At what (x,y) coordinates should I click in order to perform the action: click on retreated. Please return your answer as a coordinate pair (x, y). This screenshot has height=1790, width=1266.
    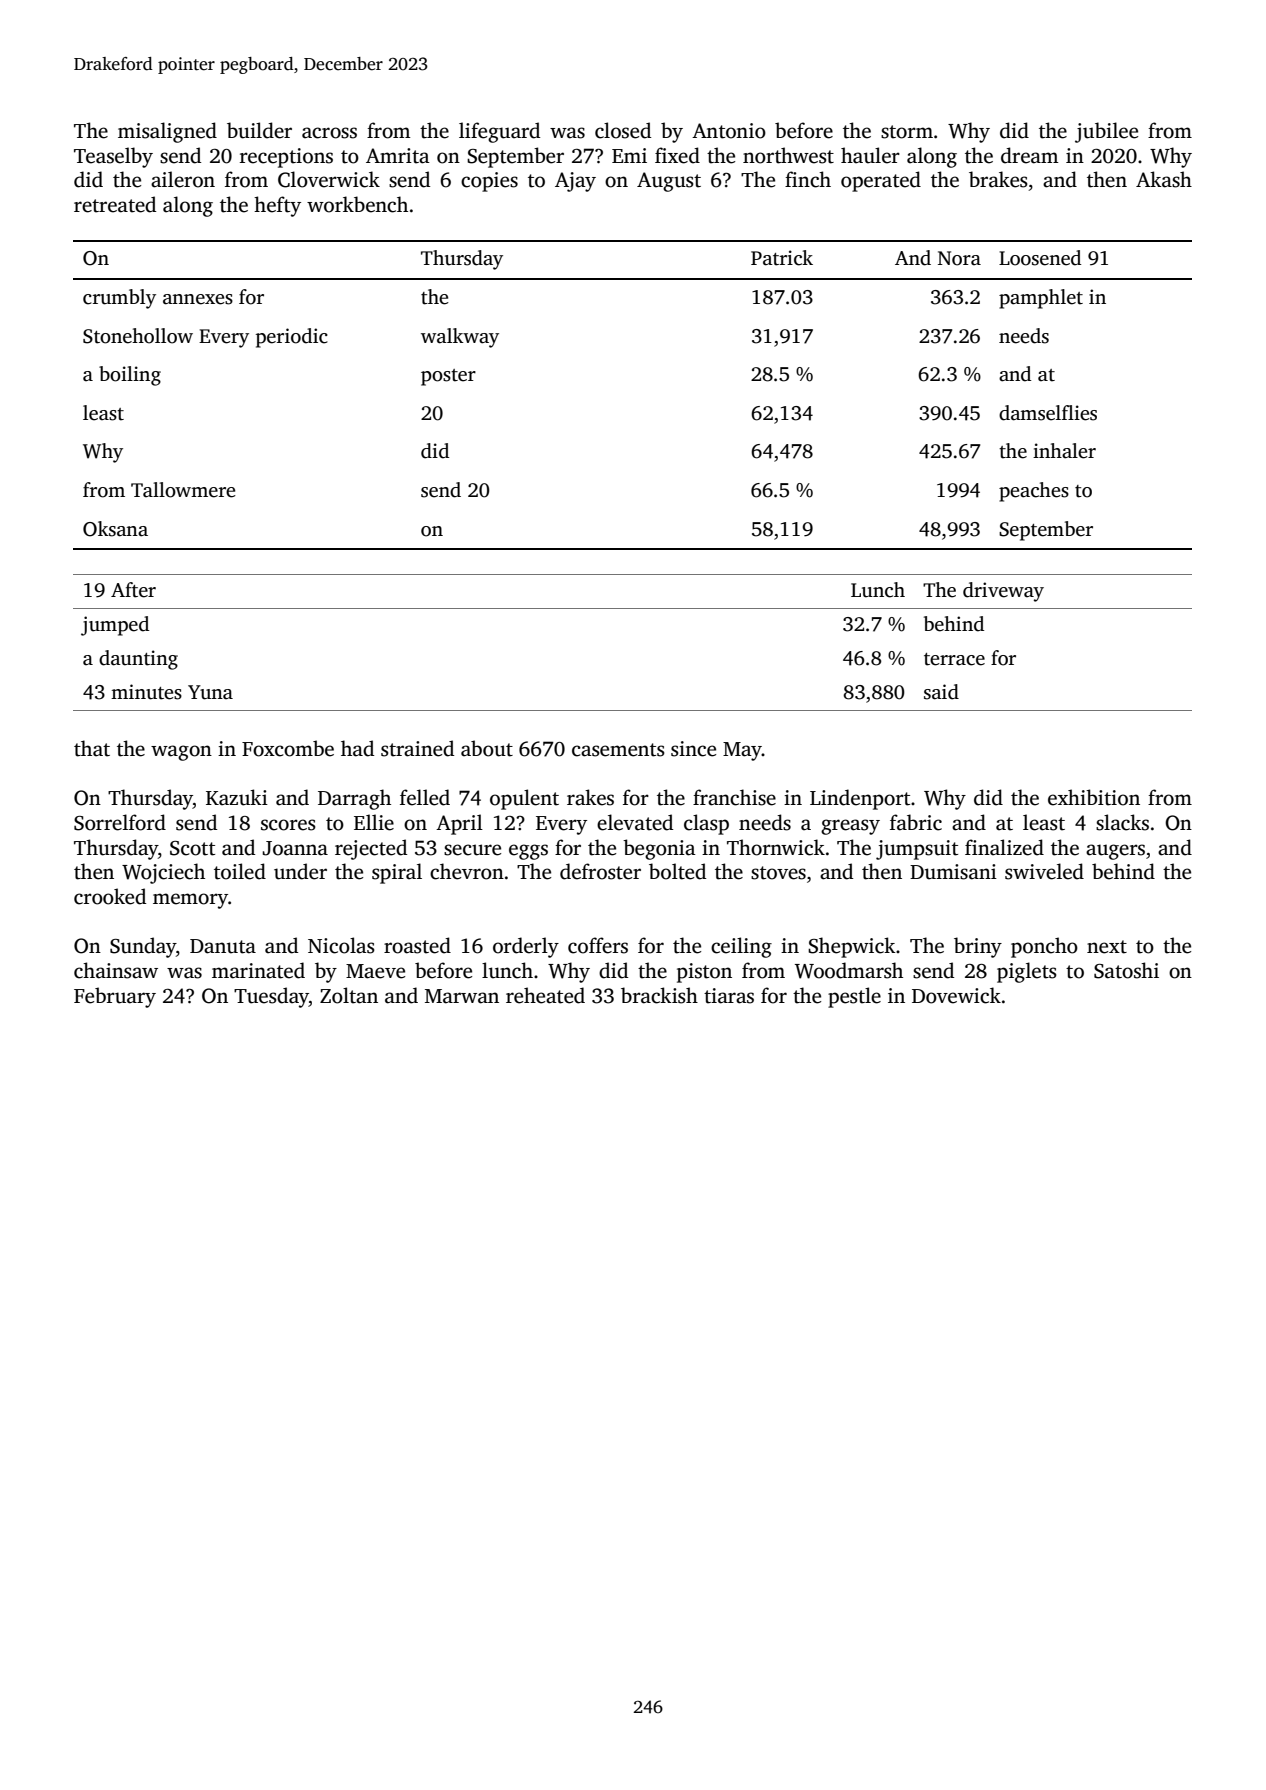
    Looking at the image, I should click on (115, 204).
